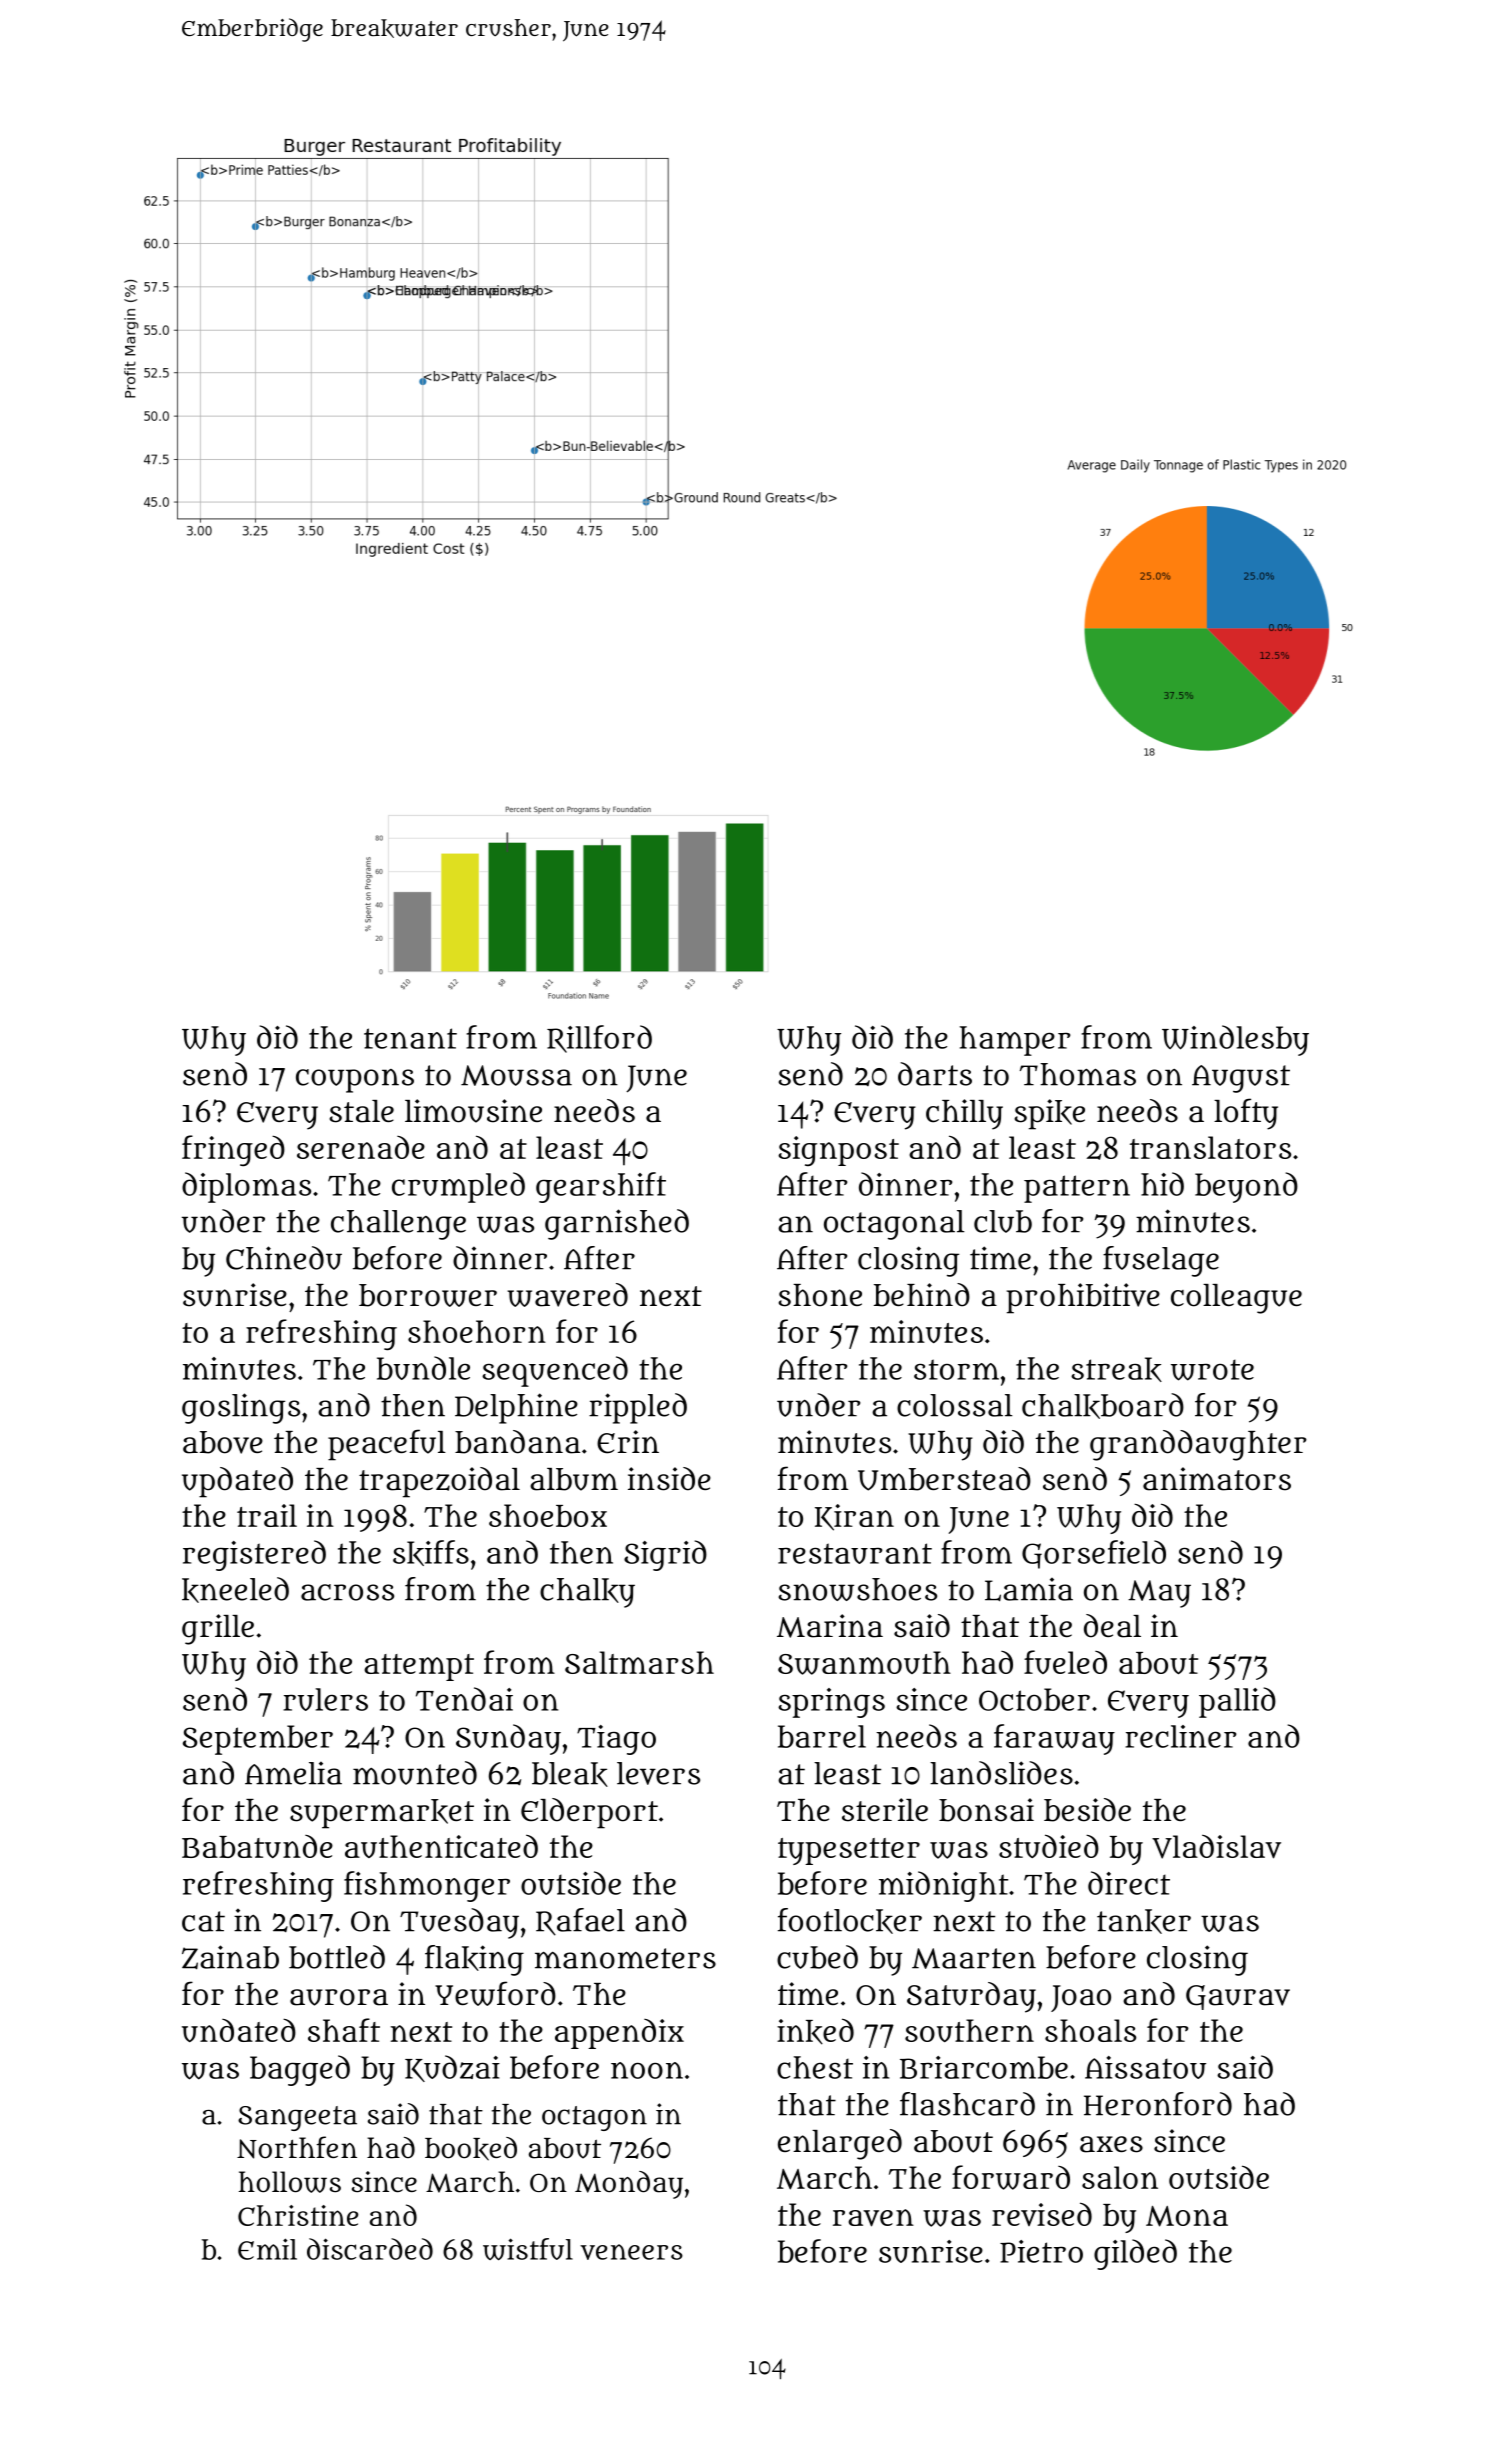 Image resolution: width=1496 pixels, height=2464 pixels. What do you see at coordinates (935, 1074) in the screenshot?
I see `darts` at bounding box center [935, 1074].
